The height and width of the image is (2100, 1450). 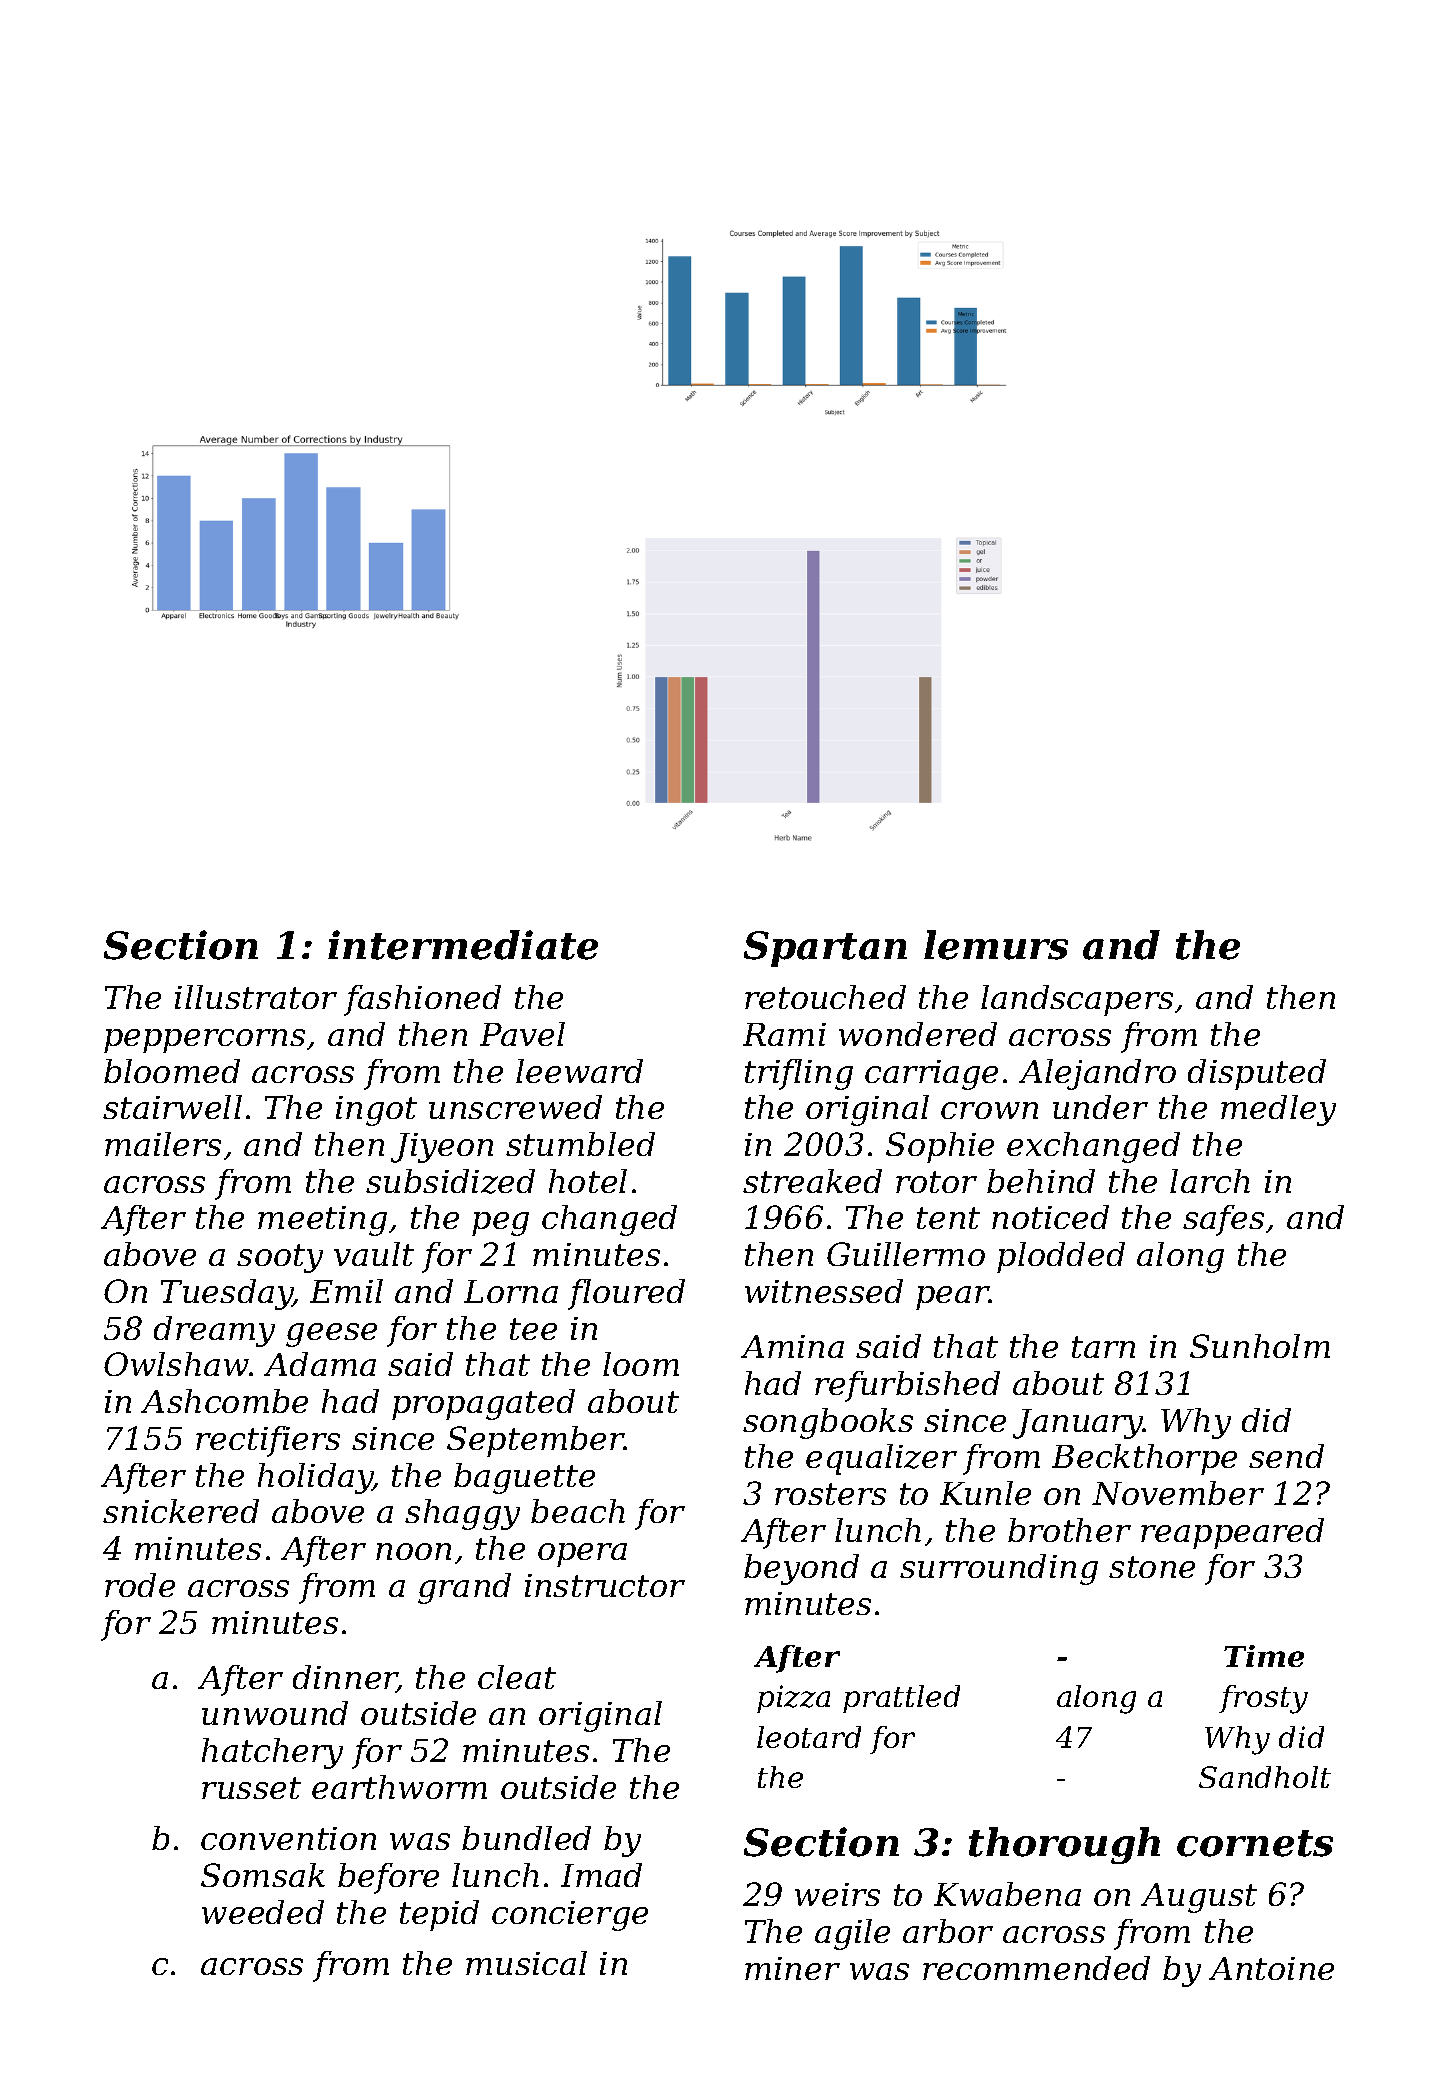 I want to click on Amina, so click(x=792, y=1346).
